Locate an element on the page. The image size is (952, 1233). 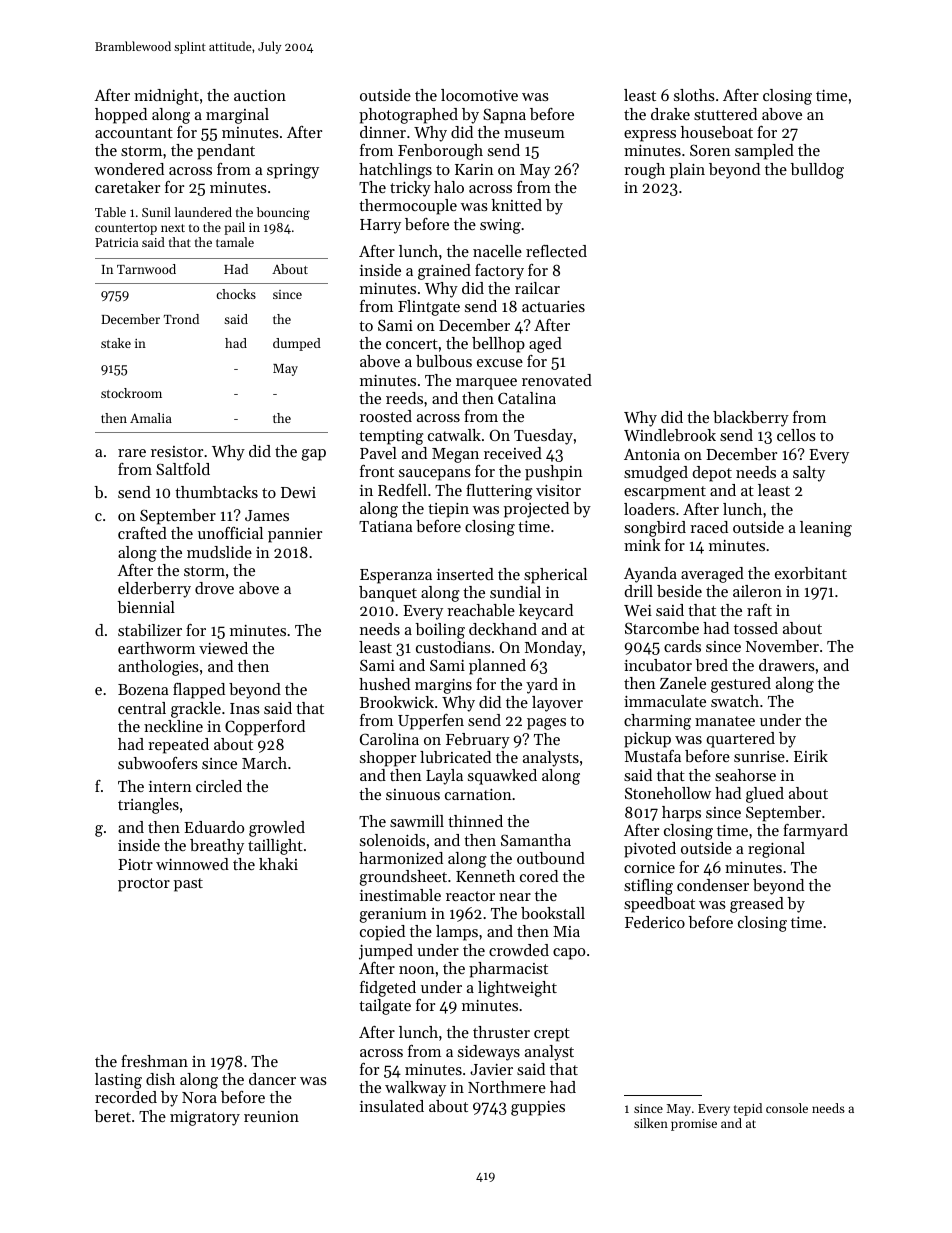
plain is located at coordinates (687, 171).
